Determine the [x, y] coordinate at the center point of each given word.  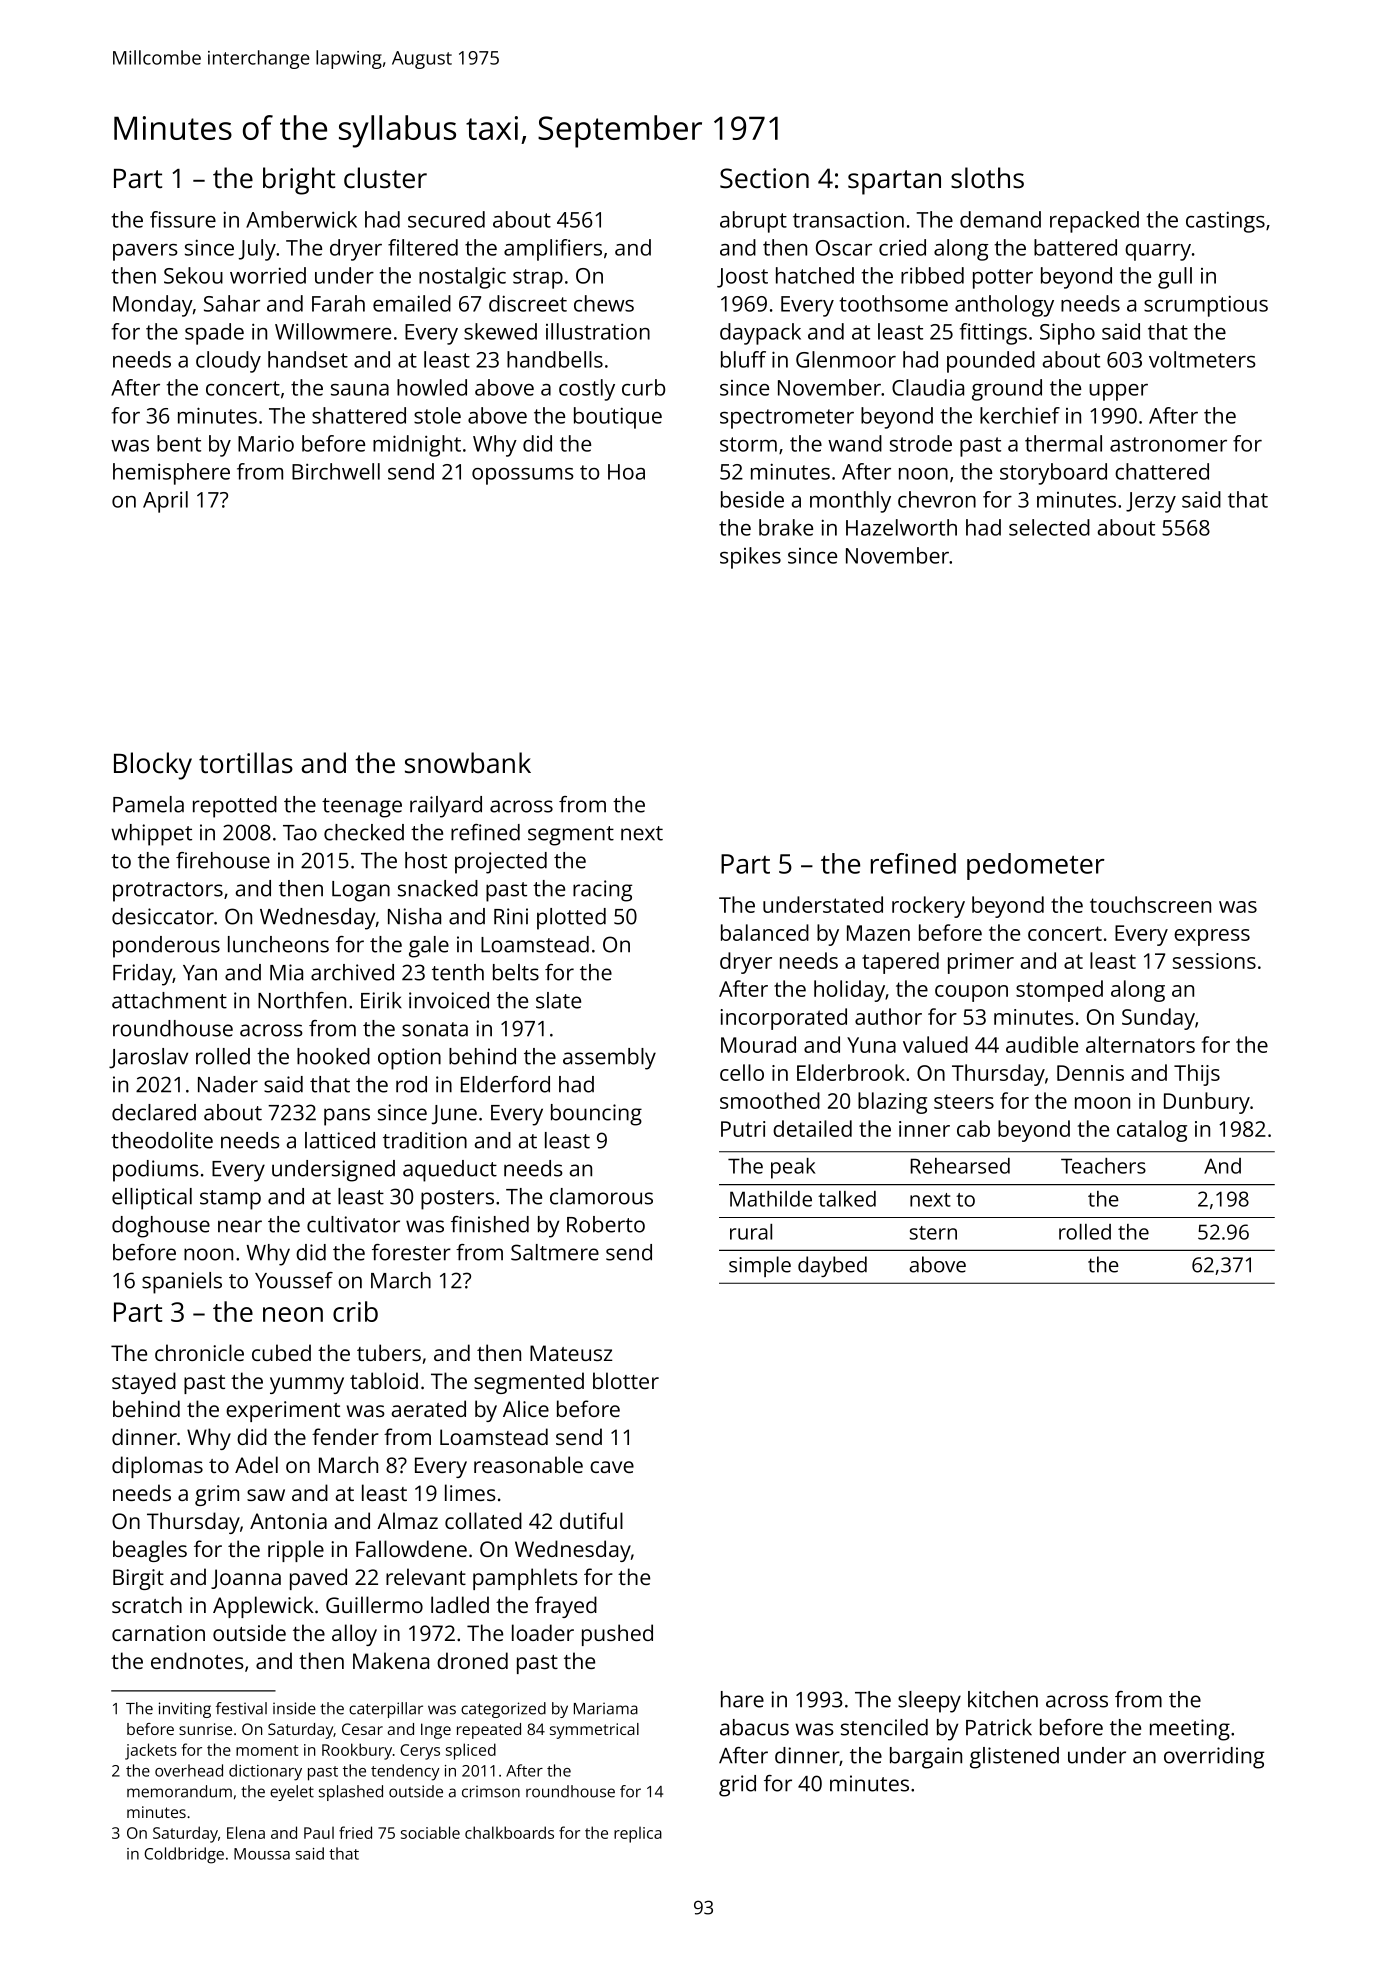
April [165, 502]
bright [299, 181]
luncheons [278, 944]
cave [612, 1467]
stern [933, 1233]
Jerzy [1151, 502]
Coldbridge [184, 1855]
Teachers [1103, 1166]
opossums [523, 476]
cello [742, 1072]
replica [638, 1835]
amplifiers [553, 250]
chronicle [199, 1352]
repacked [1094, 222]
